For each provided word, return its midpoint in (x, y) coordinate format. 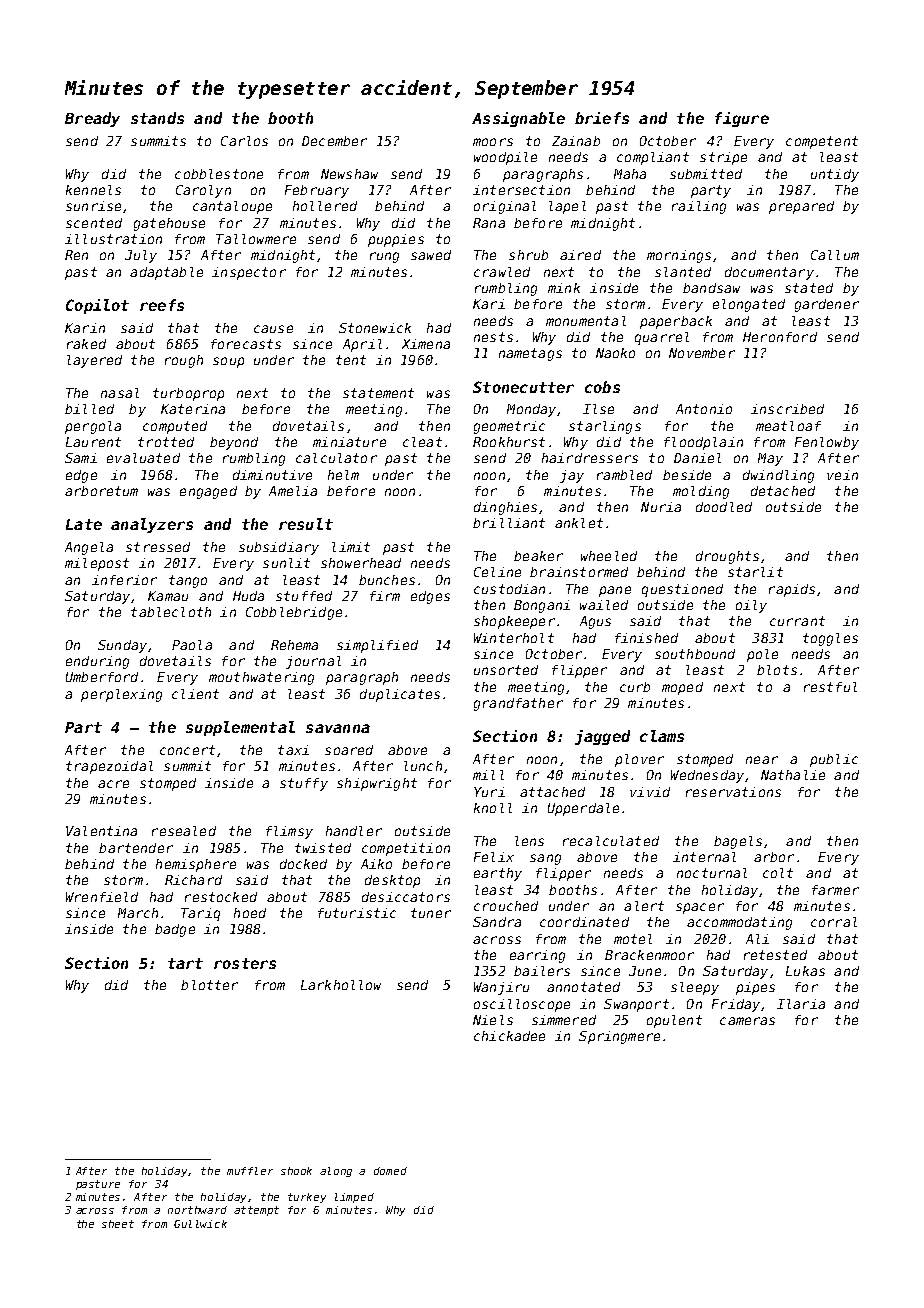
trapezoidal (109, 767)
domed (390, 1171)
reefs (162, 305)
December (334, 141)
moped (682, 688)
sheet (118, 1224)
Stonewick (375, 328)
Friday (736, 1005)
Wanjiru (501, 988)
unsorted (506, 670)
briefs (602, 118)
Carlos (244, 141)
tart (185, 963)
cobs (602, 387)
